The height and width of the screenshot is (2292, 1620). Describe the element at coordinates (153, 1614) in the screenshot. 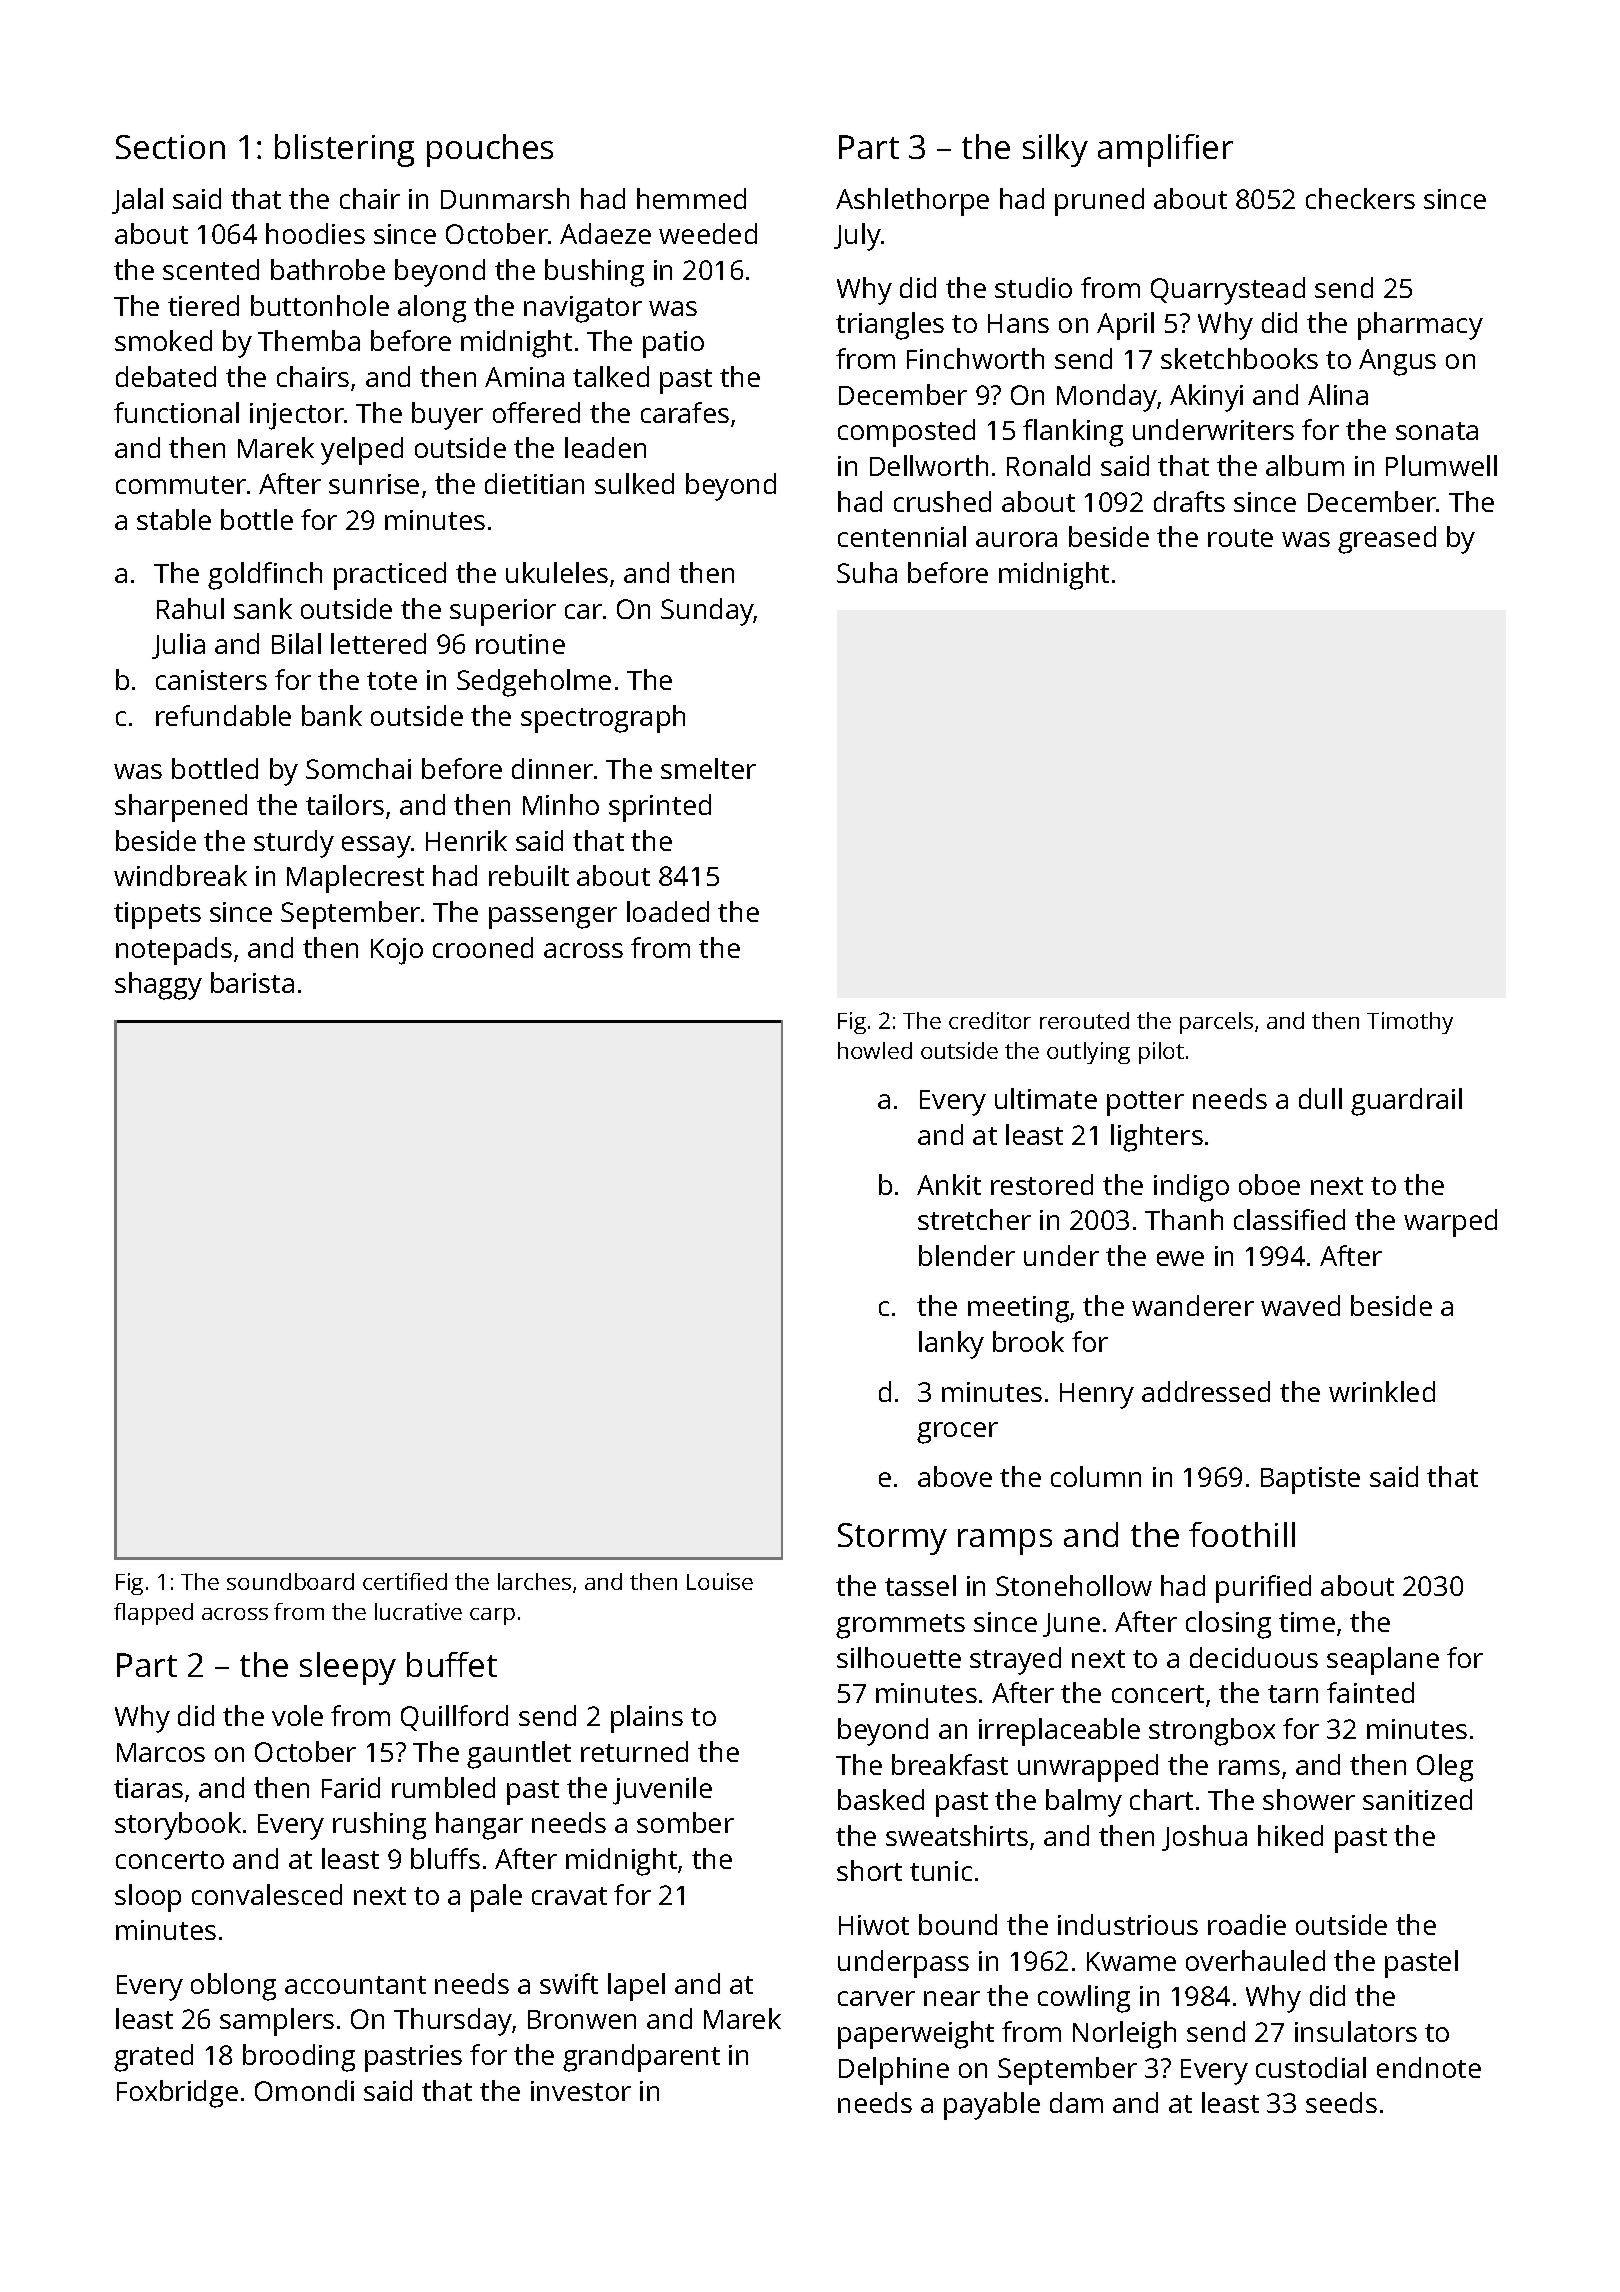

I see `flapped` at that location.
